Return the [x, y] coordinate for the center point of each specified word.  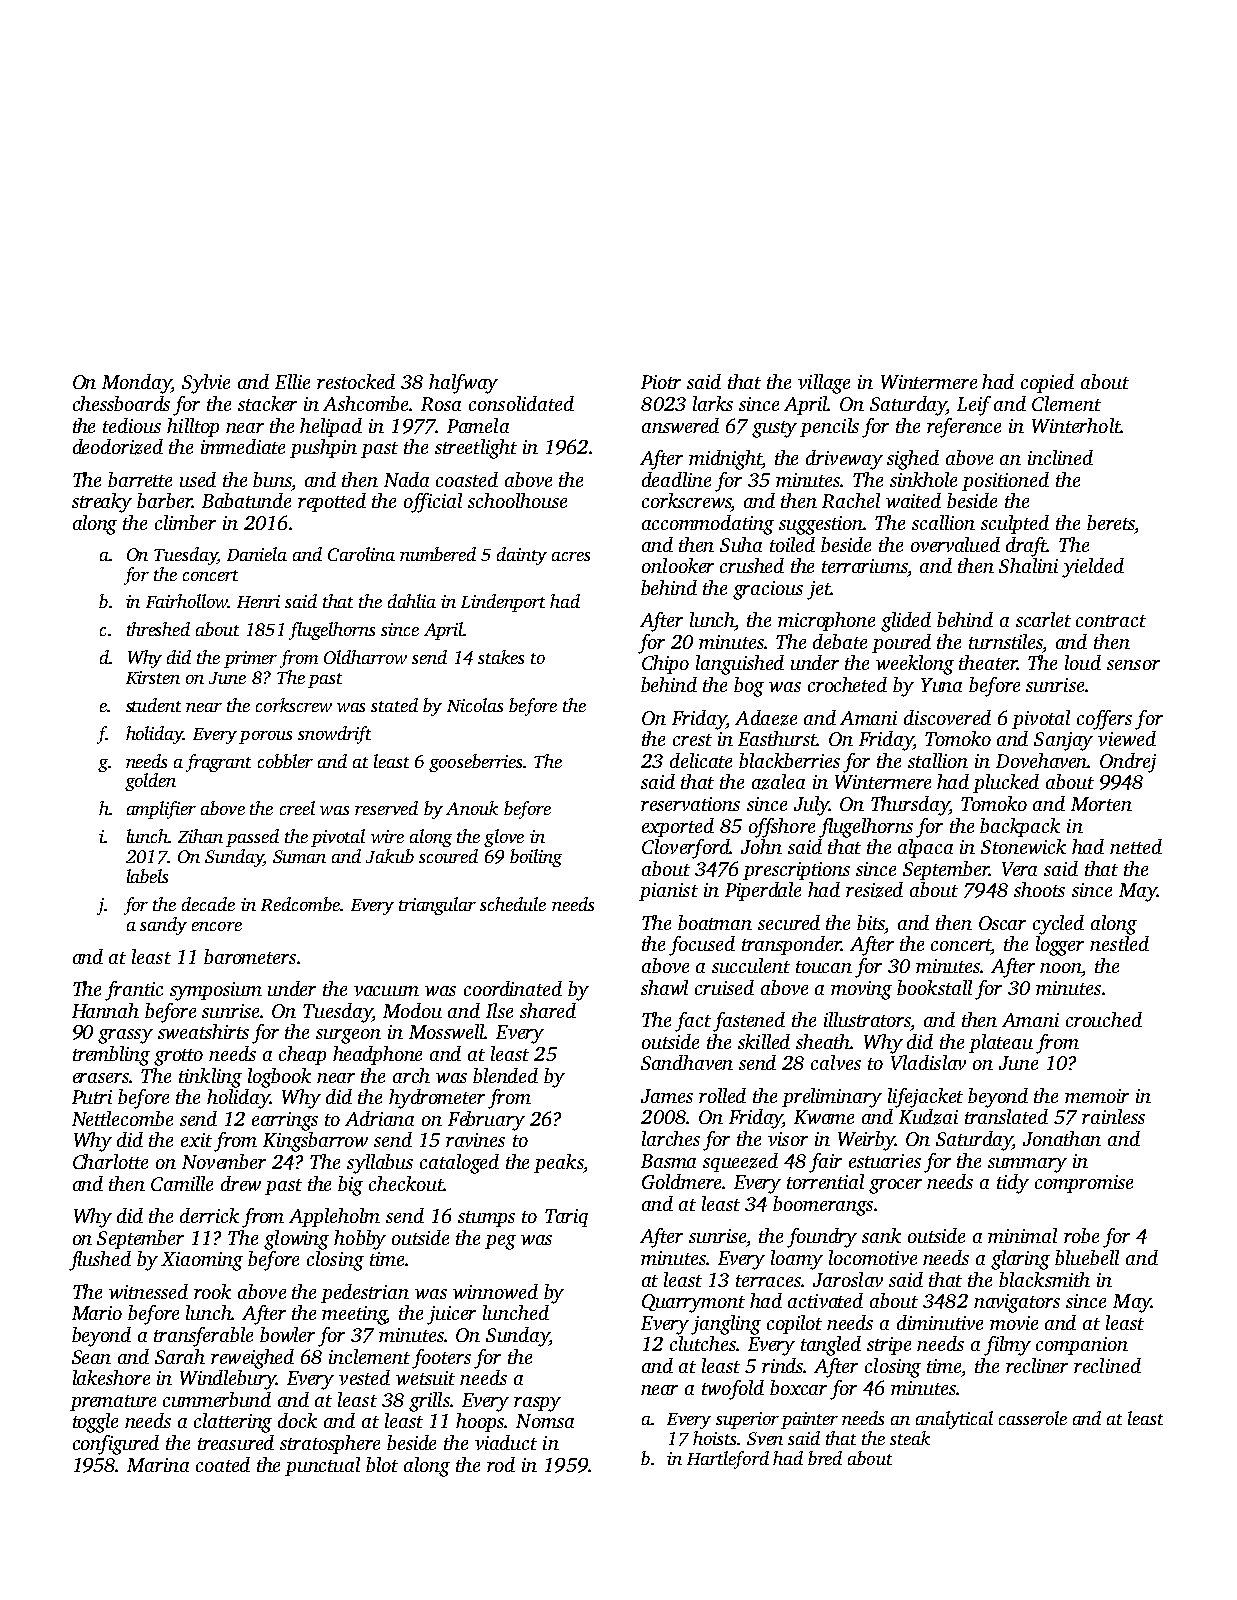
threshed [158, 629]
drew [241, 1183]
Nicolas [475, 705]
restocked [356, 381]
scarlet [1043, 619]
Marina [158, 1465]
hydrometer [437, 1099]
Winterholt [1076, 425]
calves [836, 1062]
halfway [463, 384]
